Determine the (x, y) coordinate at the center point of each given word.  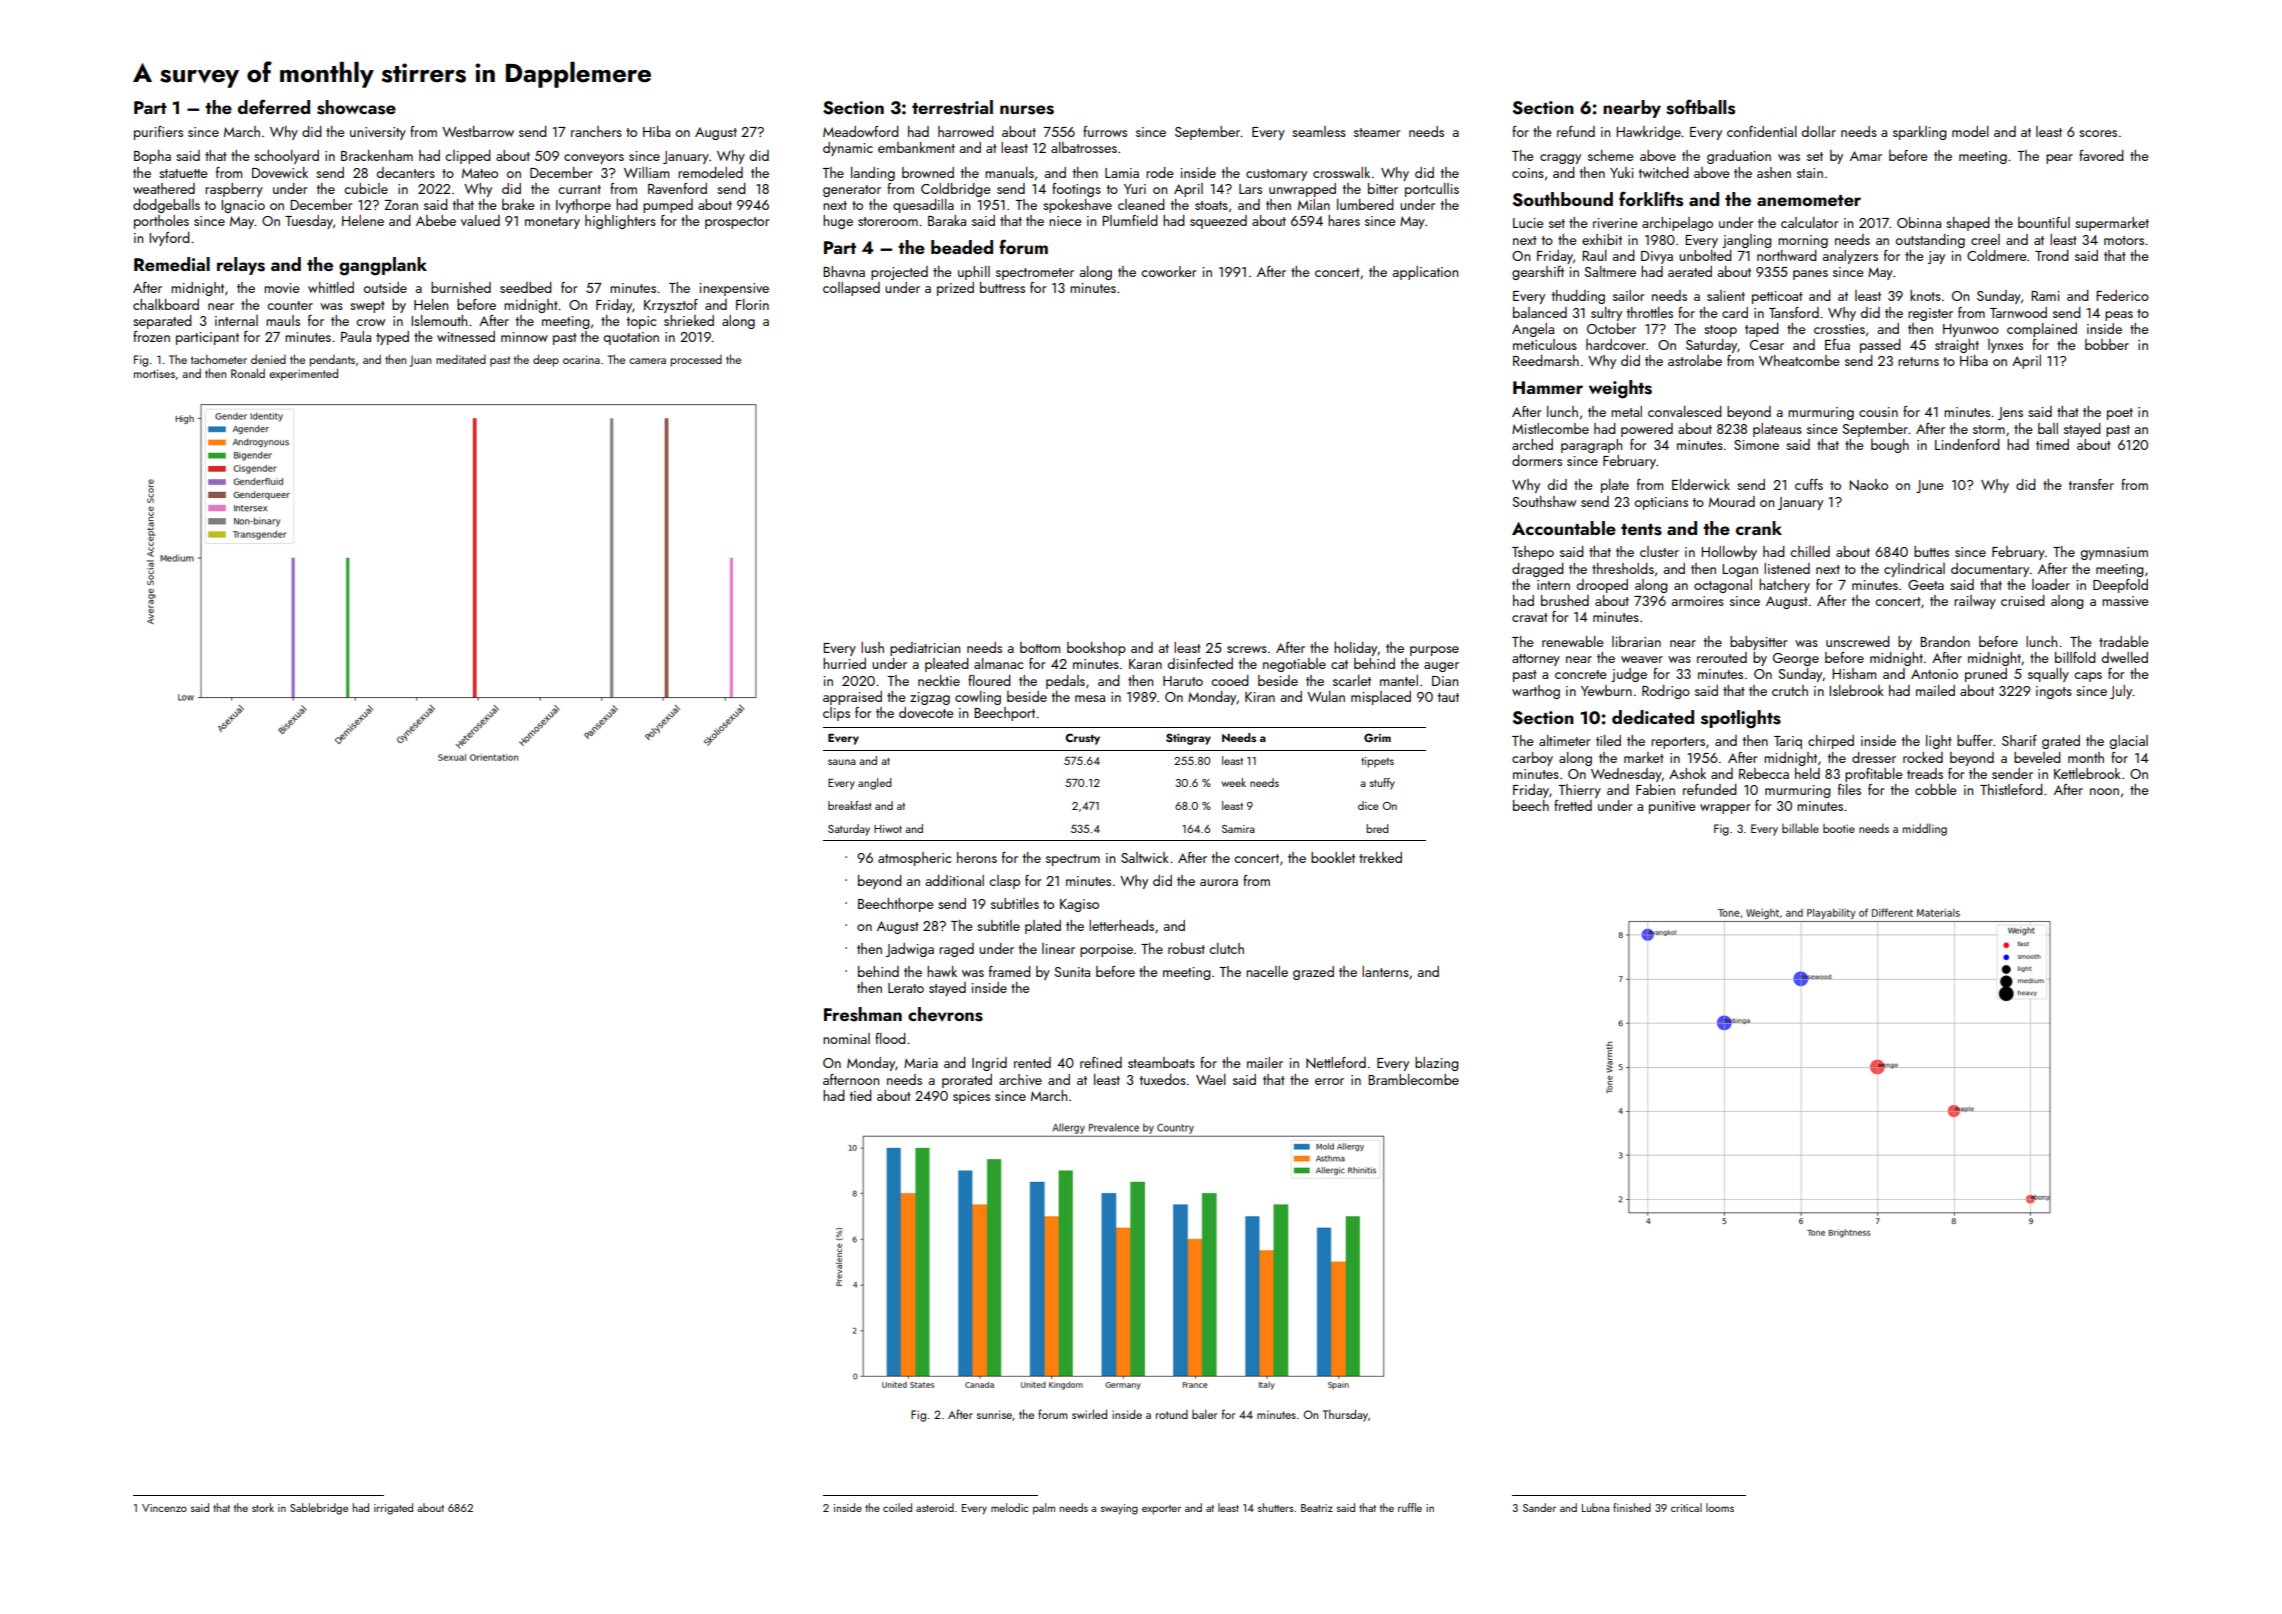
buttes (1931, 551)
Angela (1533, 330)
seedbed (526, 287)
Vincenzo (164, 1508)
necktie (939, 680)
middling (1925, 829)
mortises (154, 373)
